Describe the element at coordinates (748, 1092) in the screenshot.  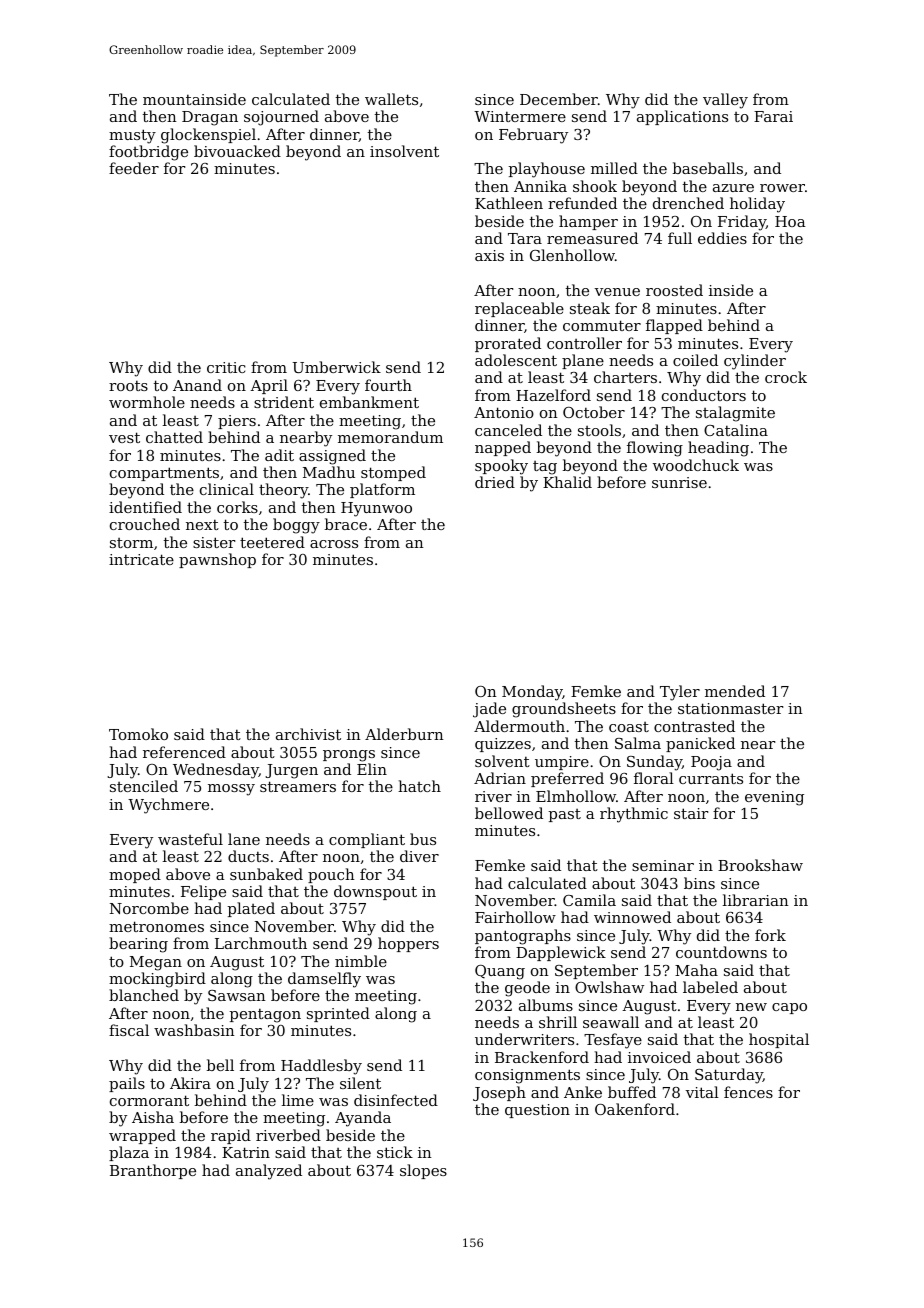
I see `fences` at that location.
